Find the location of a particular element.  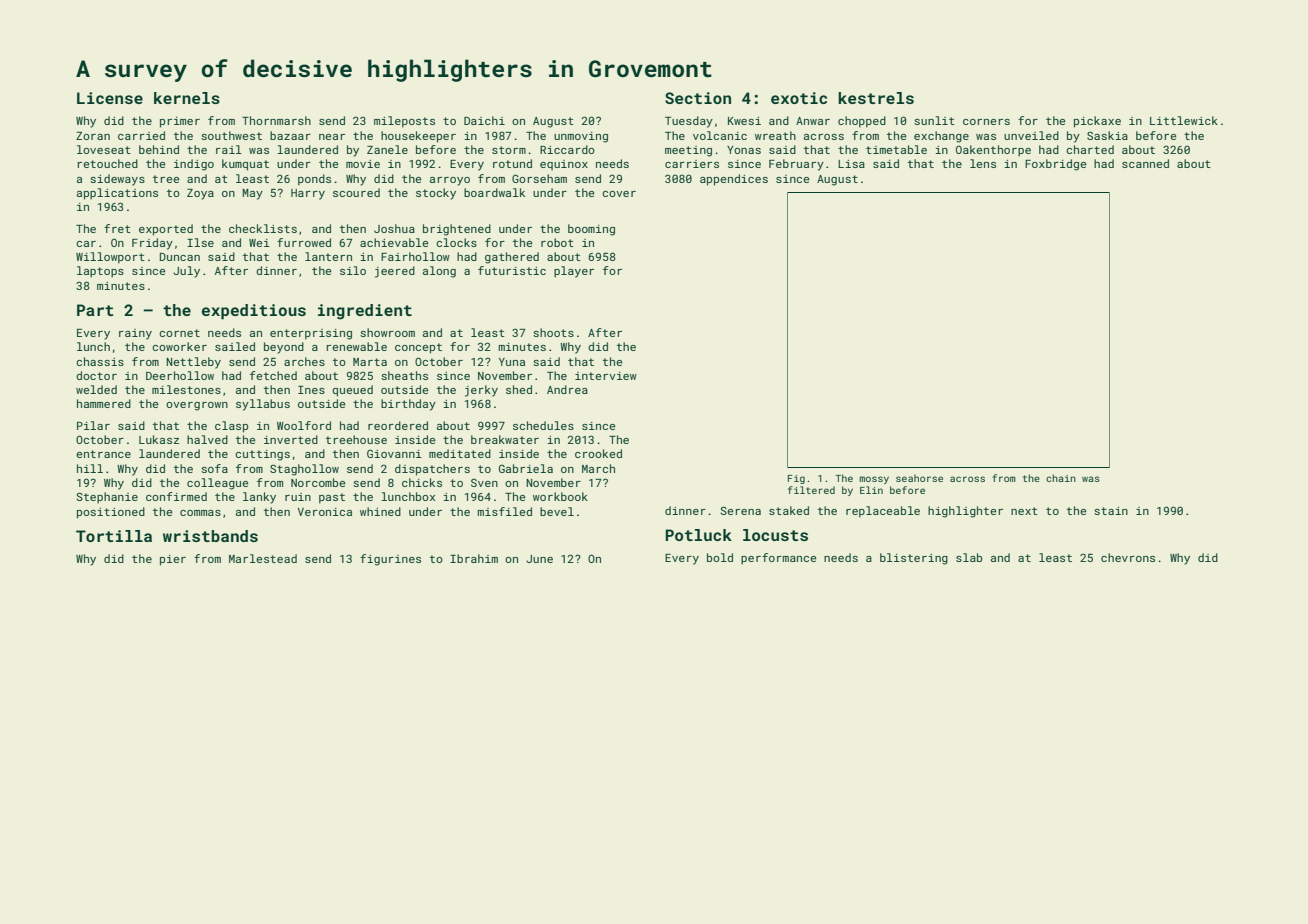

License is located at coordinates (110, 98).
